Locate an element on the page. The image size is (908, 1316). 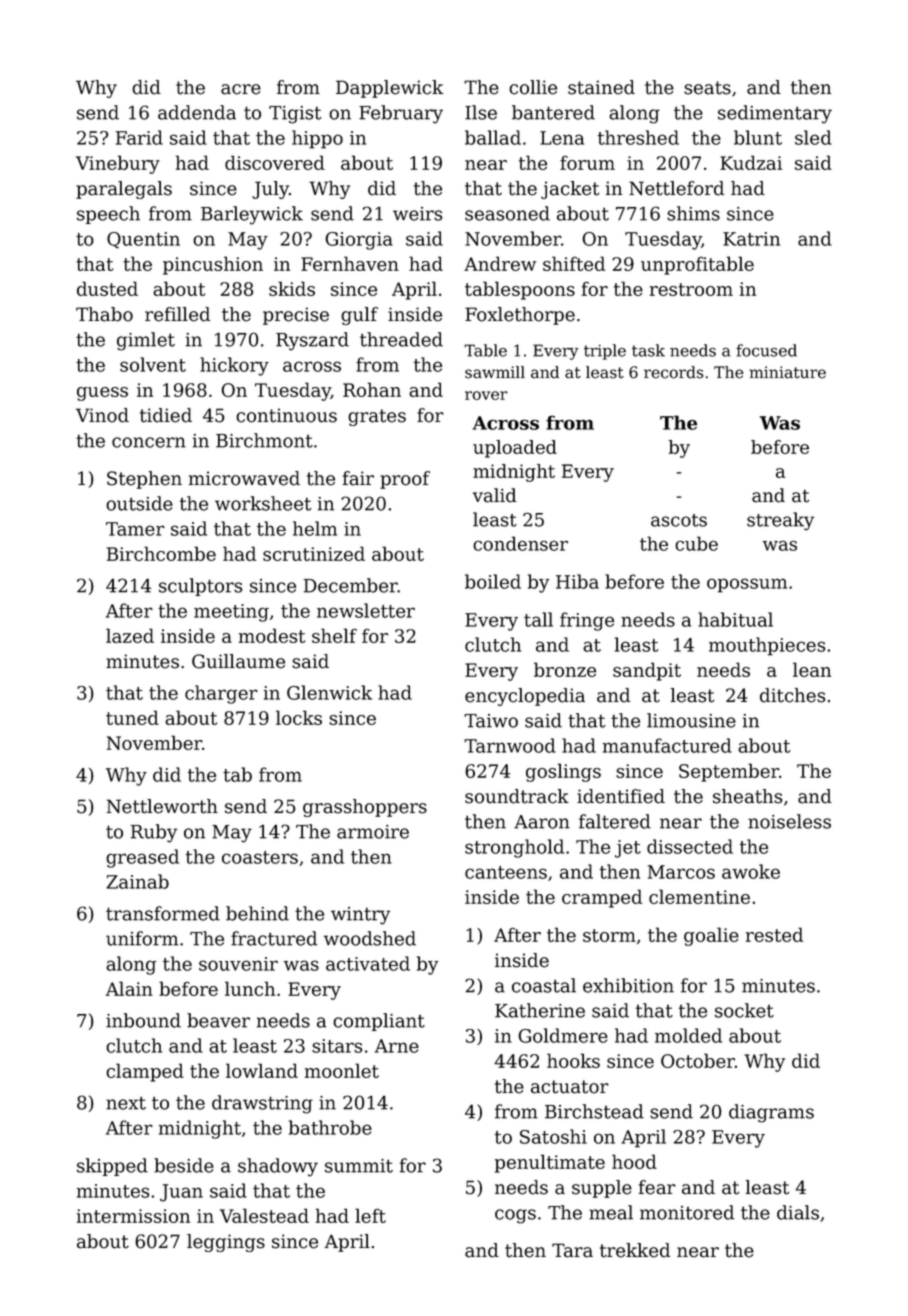
Nettleford is located at coordinates (676, 188).
